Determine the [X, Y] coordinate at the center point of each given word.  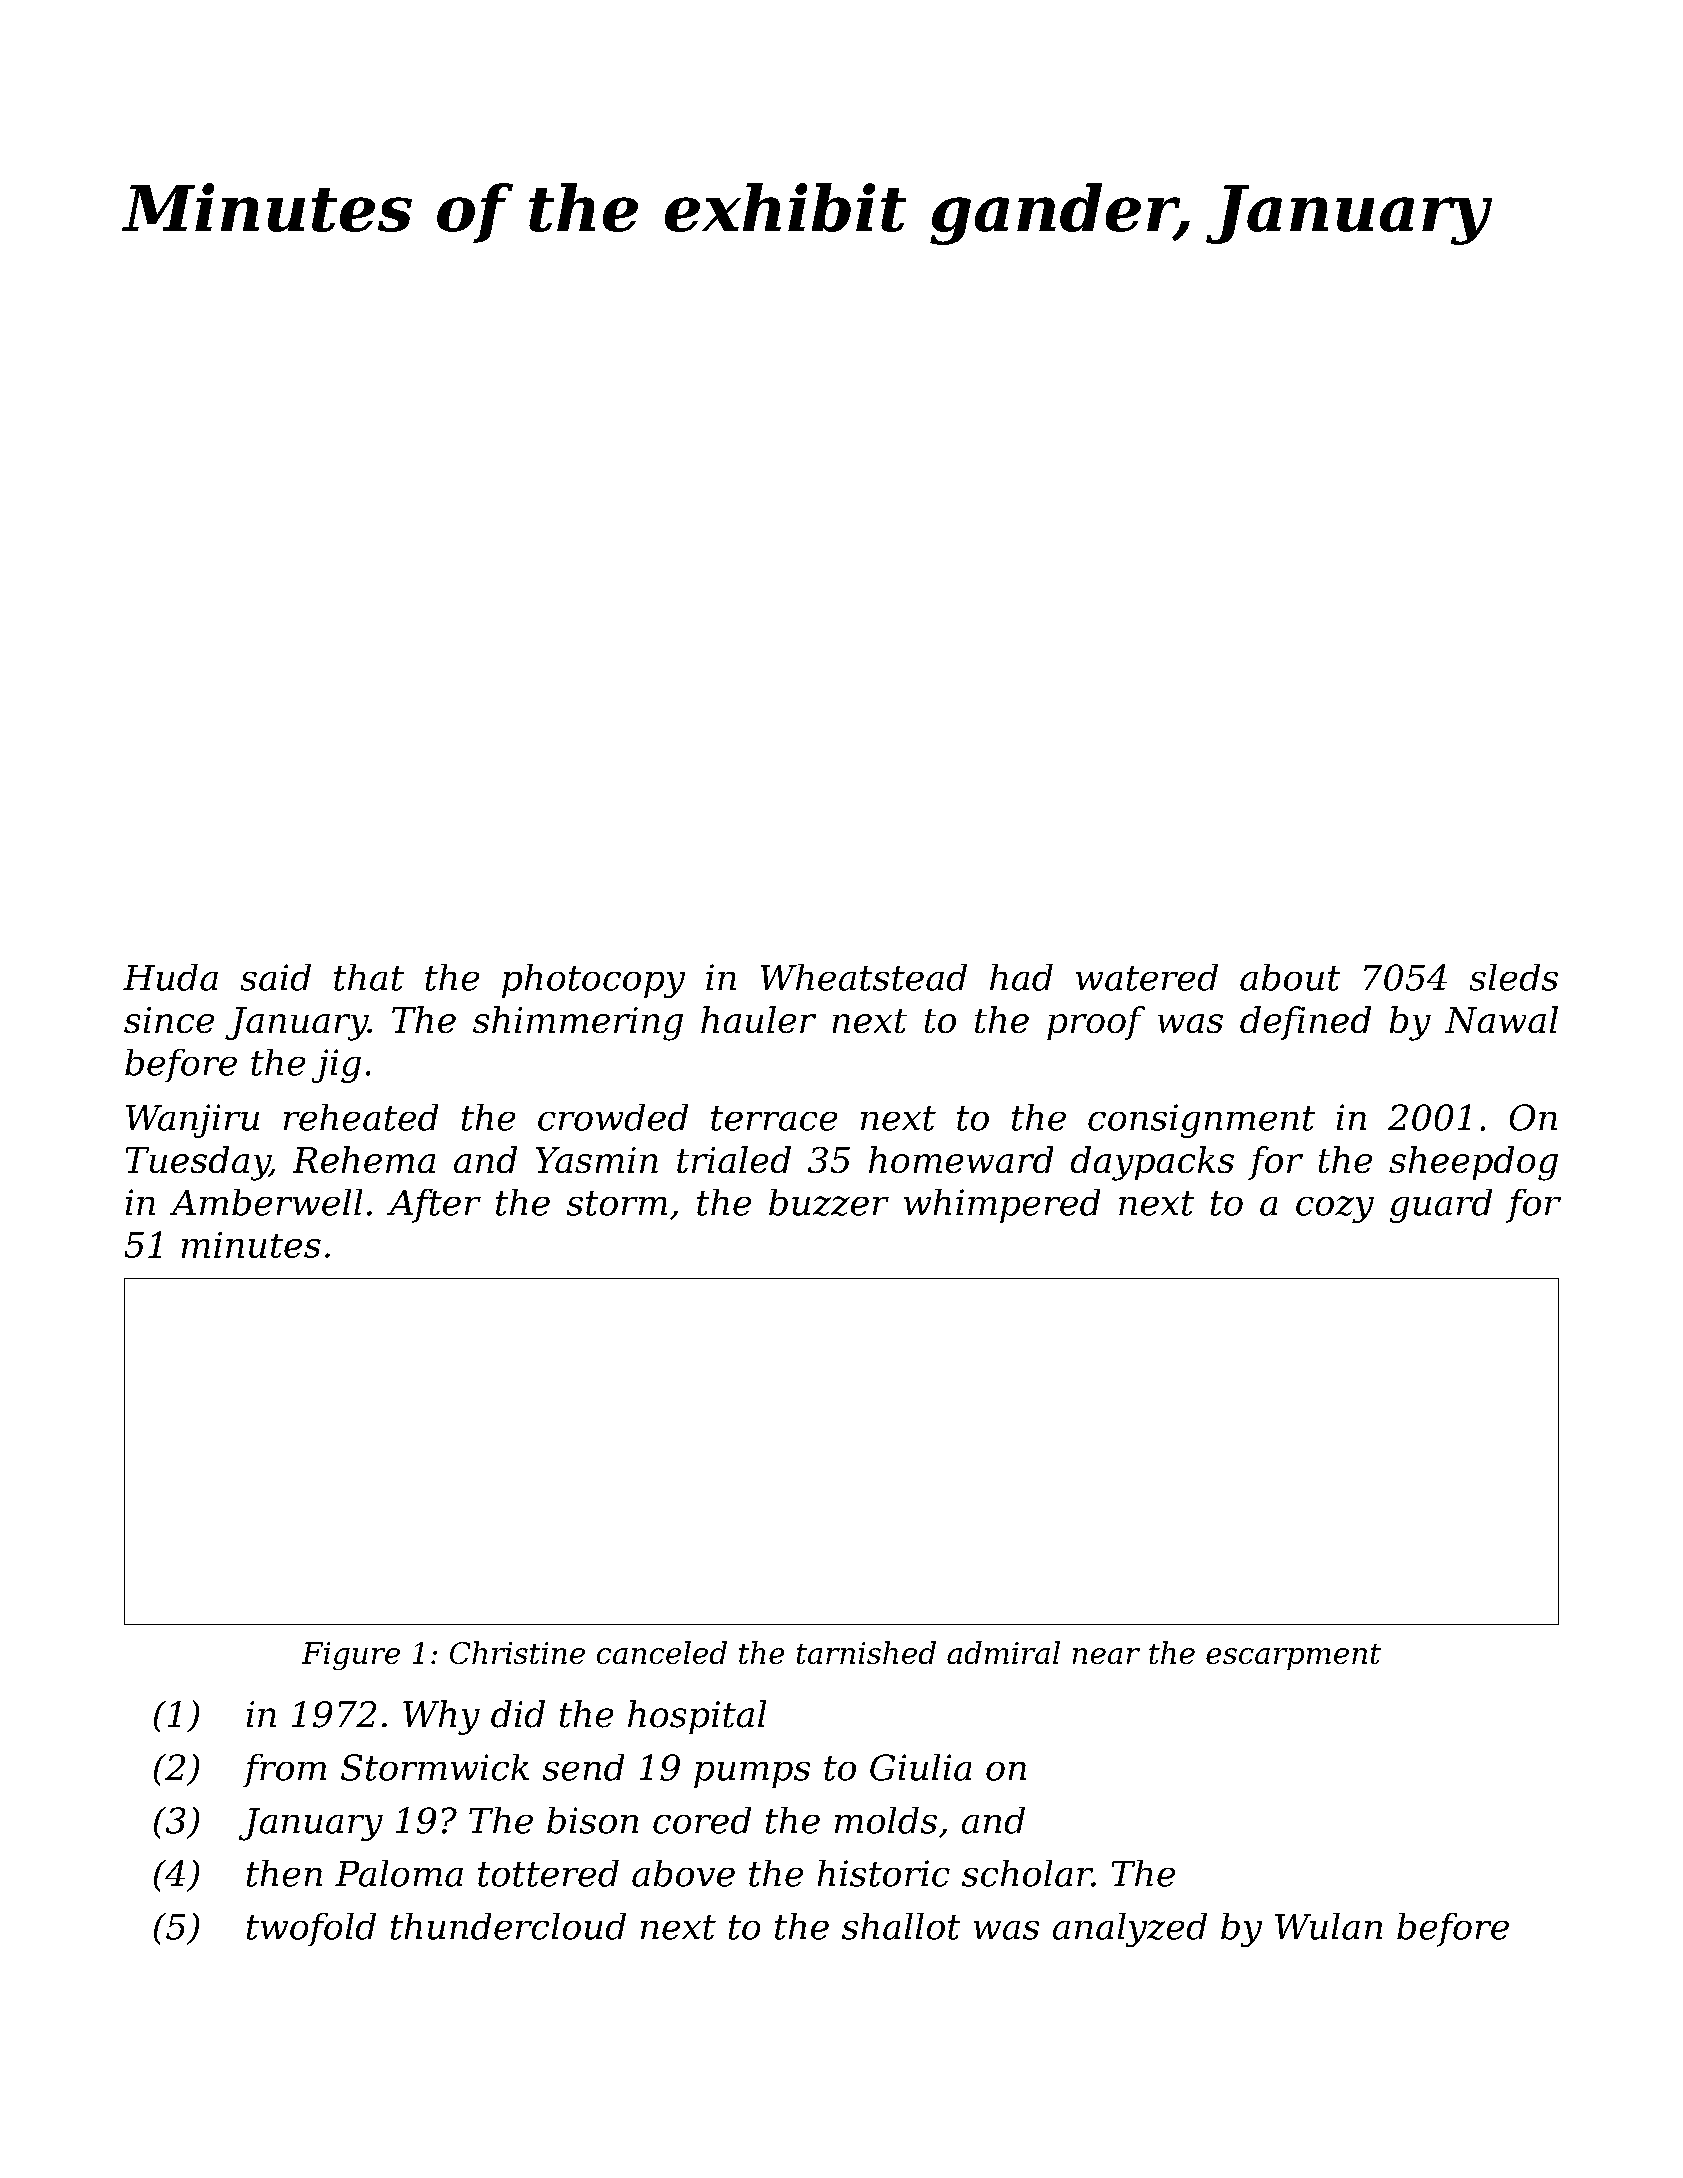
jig [336, 1066]
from [284, 1770]
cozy [1335, 1209]
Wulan [1328, 1926]
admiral [1003, 1652]
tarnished [866, 1652]
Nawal [1501, 1019]
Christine [517, 1652]
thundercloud [508, 1926]
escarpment [1293, 1657]
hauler [758, 1019]
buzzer [829, 1202]
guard [1441, 1206]
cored [702, 1820]
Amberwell [266, 1202]
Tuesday [198, 1163]
